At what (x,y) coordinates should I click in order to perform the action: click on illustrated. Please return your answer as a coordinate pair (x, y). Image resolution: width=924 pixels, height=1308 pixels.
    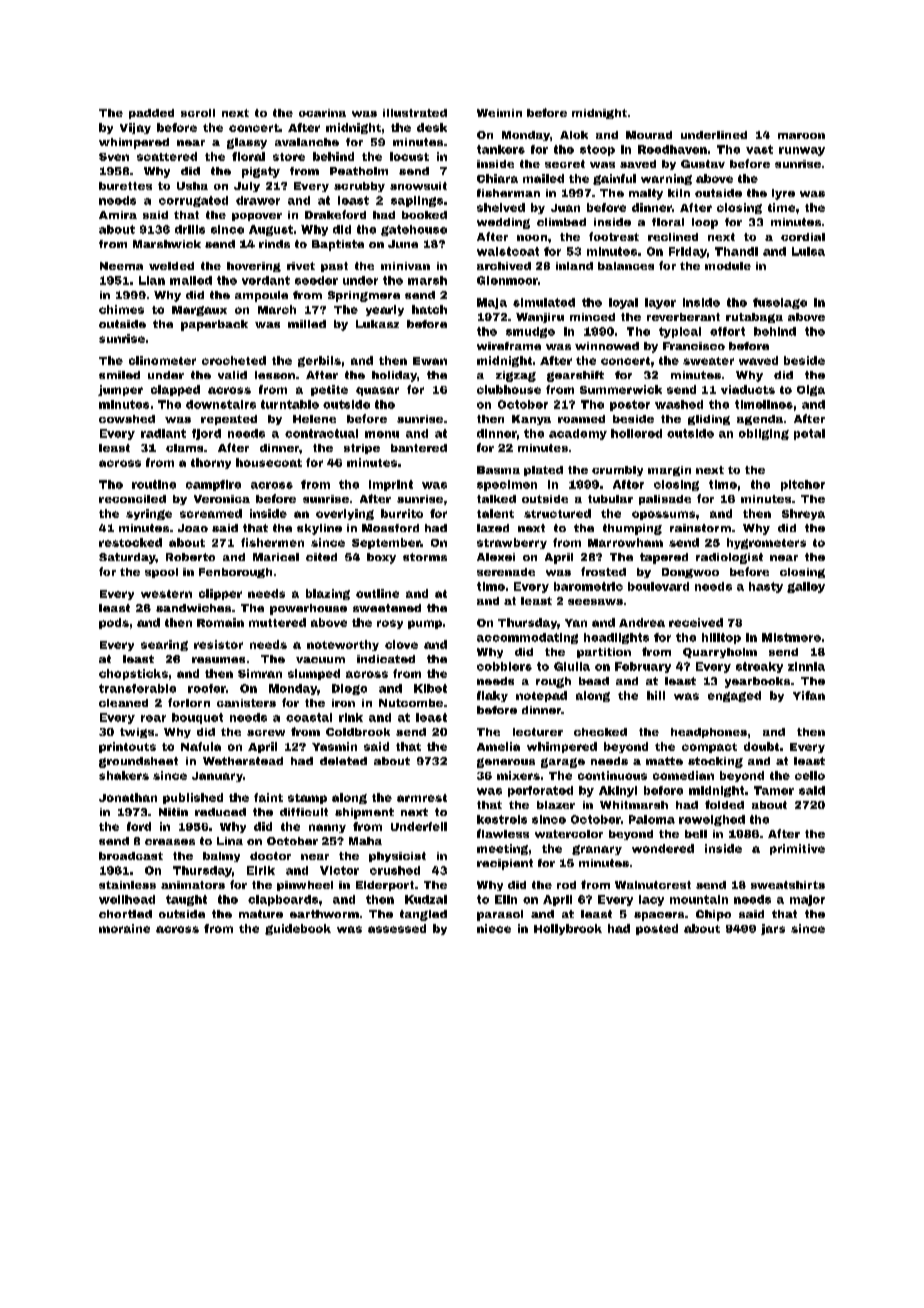
    Looking at the image, I should click on (415, 113).
